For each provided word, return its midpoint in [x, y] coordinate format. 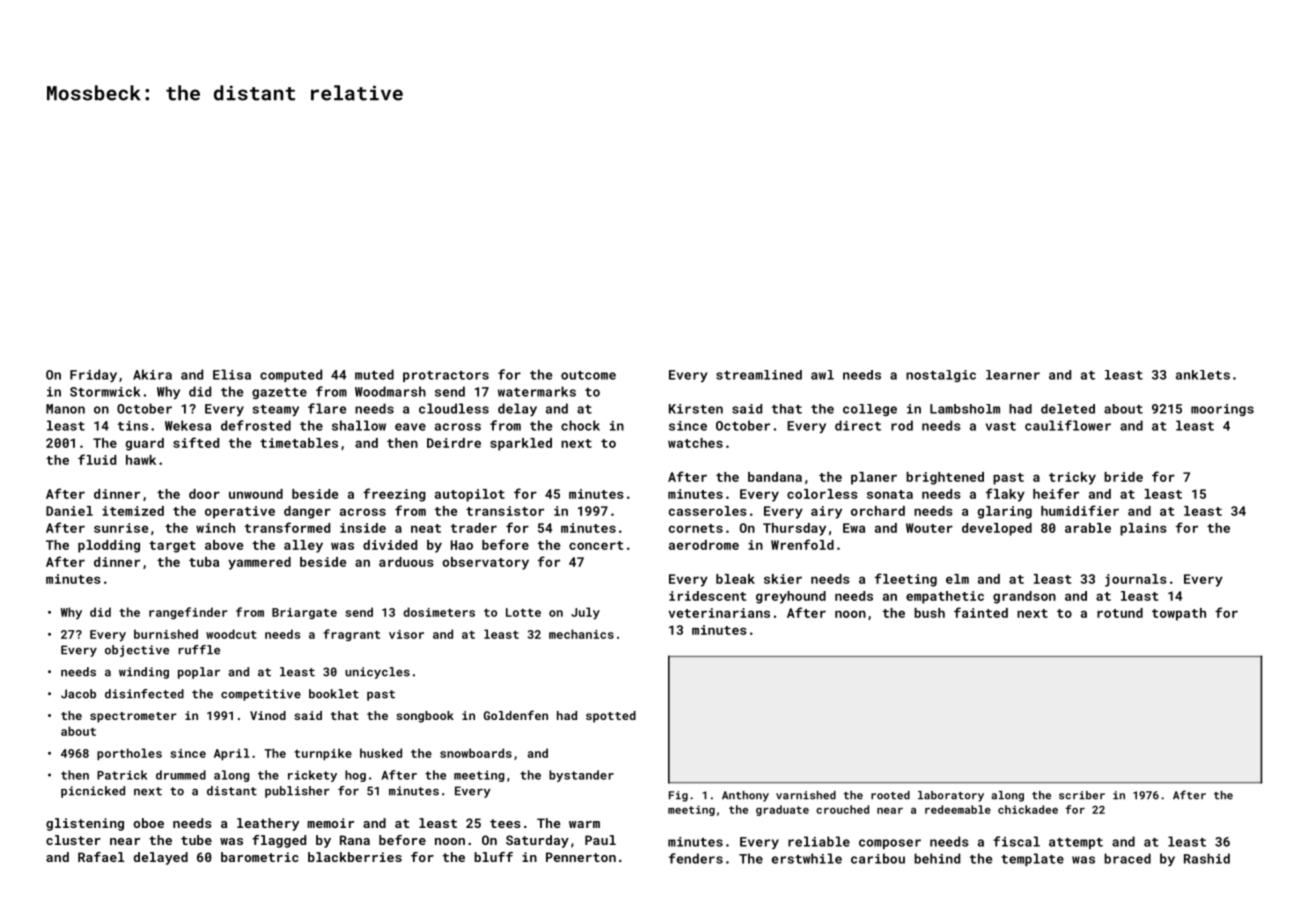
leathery [268, 824]
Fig [678, 796]
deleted [1068, 409]
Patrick [122, 775]
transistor [505, 511]
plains [1143, 529]
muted [374, 374]
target [172, 547]
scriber [1082, 795]
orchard [878, 511]
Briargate [304, 613]
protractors [446, 376]
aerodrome [704, 545]
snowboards [476, 753]
